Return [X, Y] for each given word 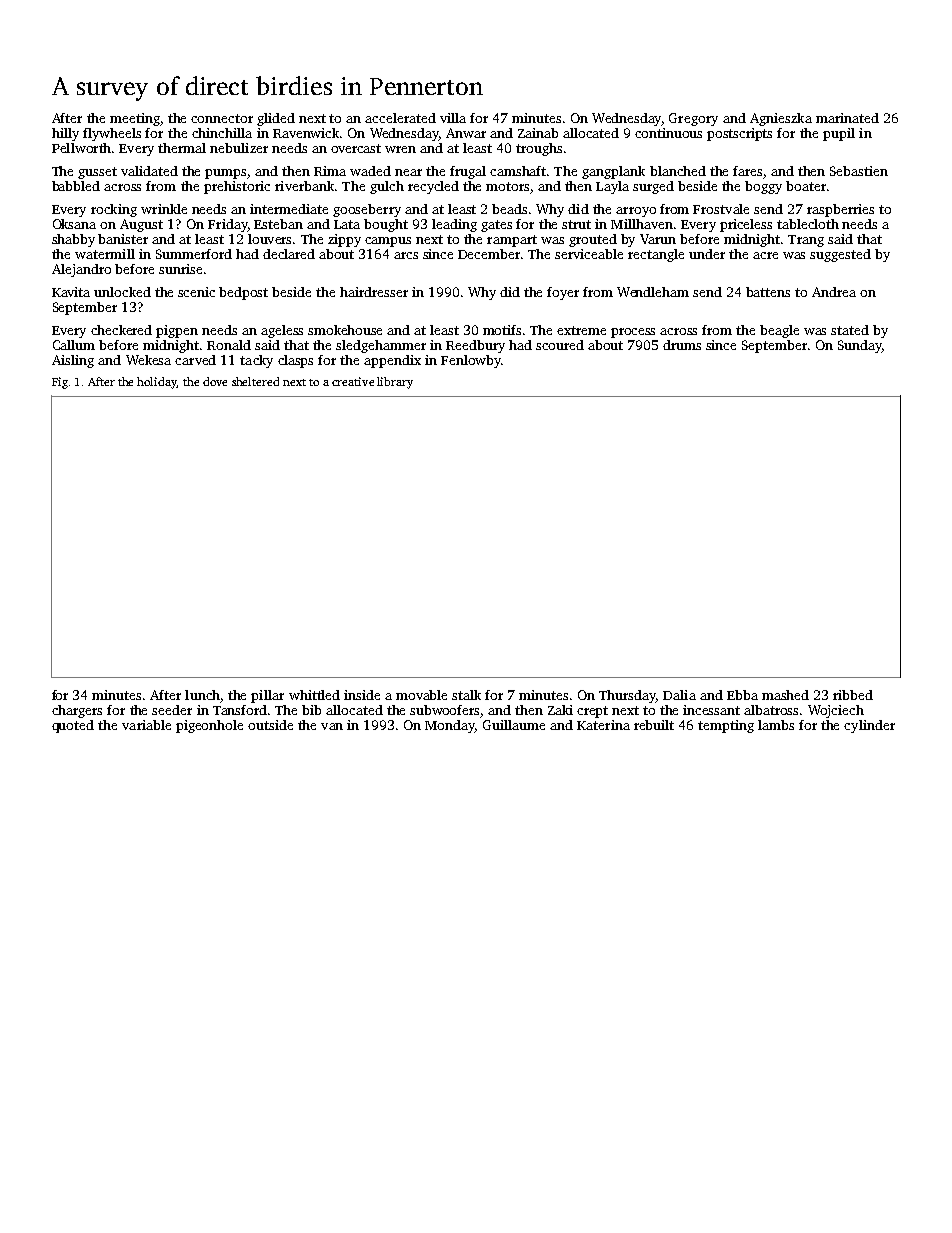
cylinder [869, 726]
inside [362, 695]
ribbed [853, 695]
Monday [450, 726]
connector [222, 118]
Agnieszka [781, 119]
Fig [60, 383]
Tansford [240, 710]
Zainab [538, 133]
